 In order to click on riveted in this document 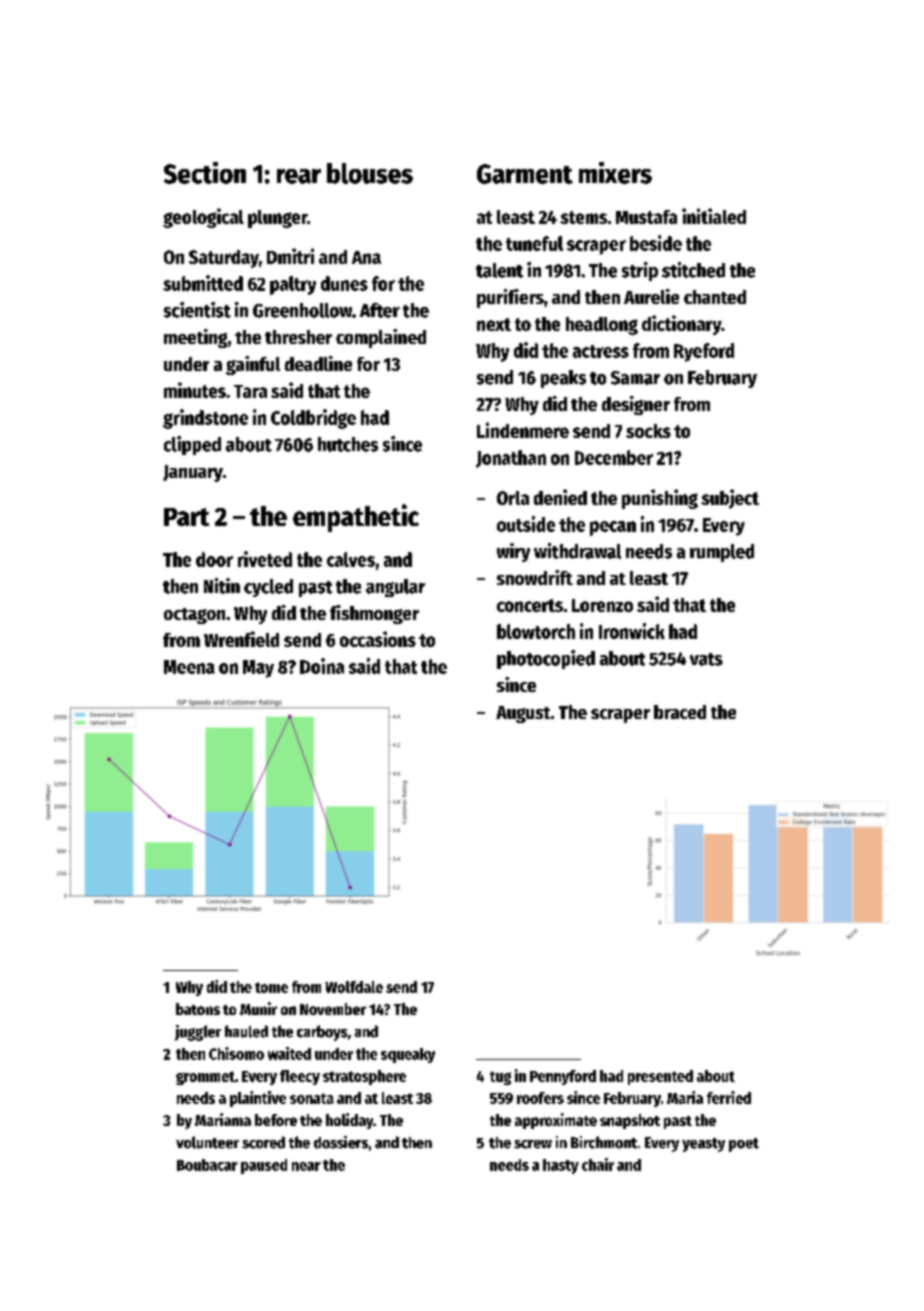, I will do `click(265, 559)`.
